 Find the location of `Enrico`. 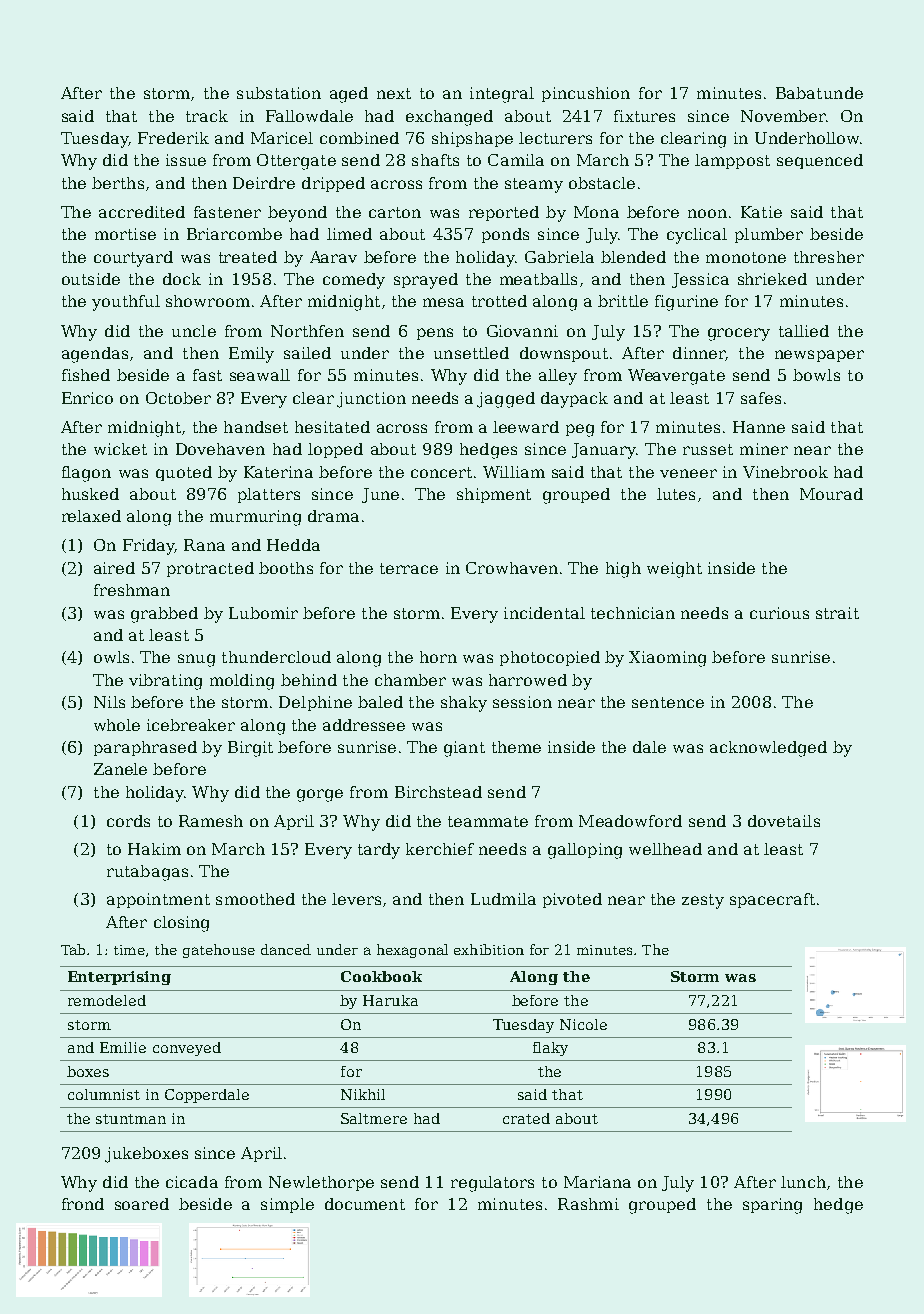

Enrico is located at coordinates (87, 398).
